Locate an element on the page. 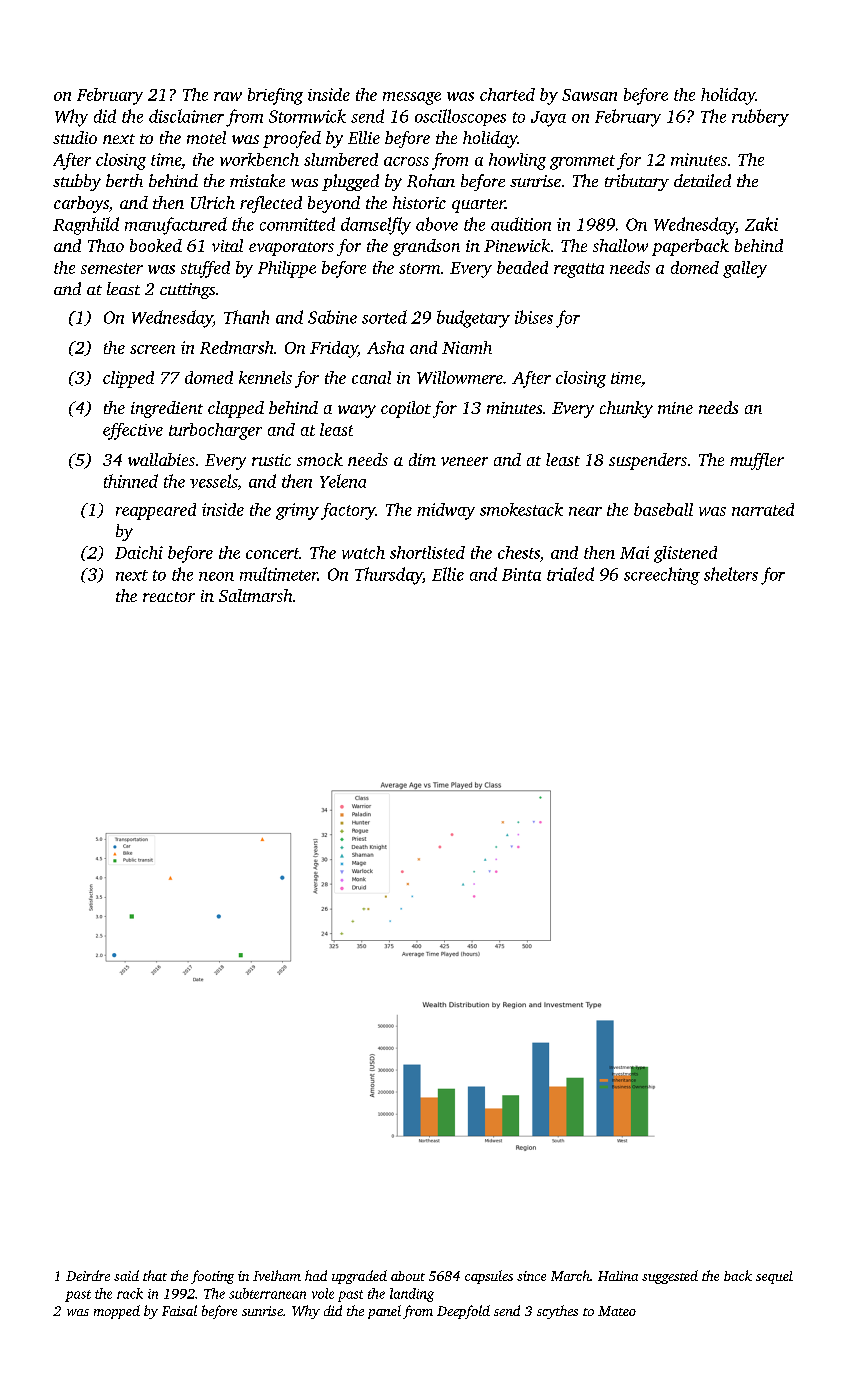  trialed is located at coordinates (570, 574).
